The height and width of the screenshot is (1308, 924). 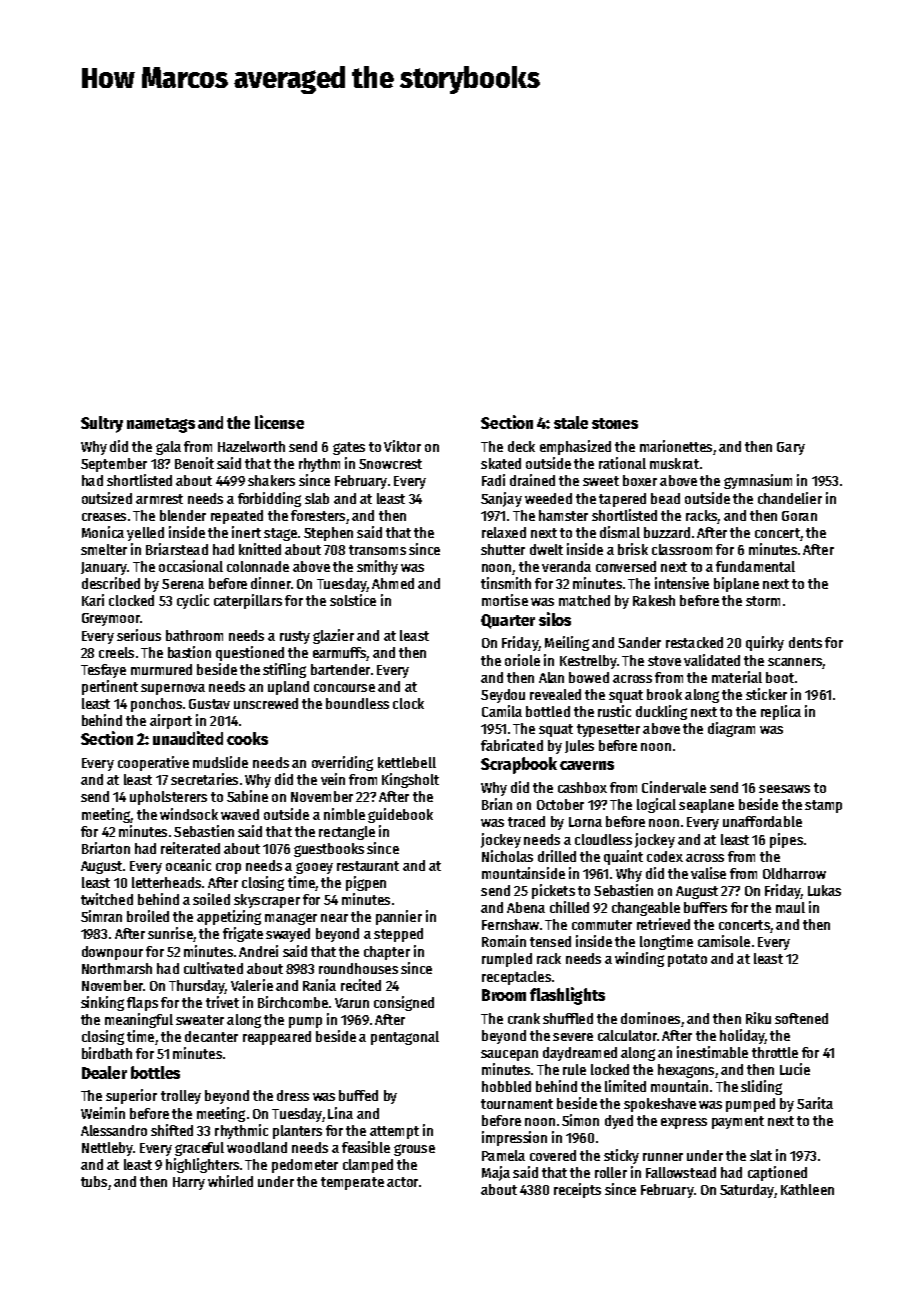 I want to click on unaffordable, so click(x=762, y=821).
